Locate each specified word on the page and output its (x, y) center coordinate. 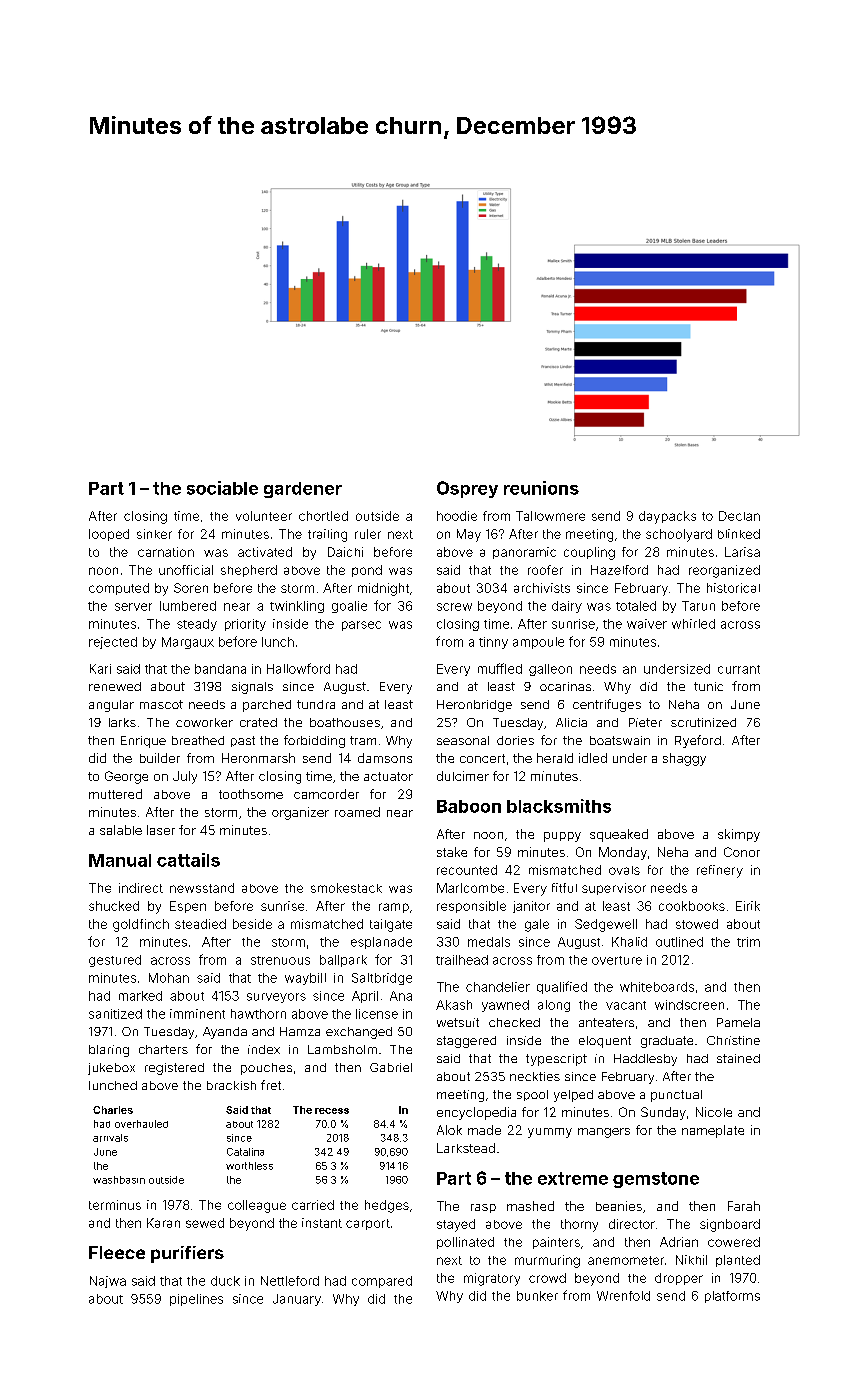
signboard (730, 1225)
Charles (113, 1110)
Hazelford (619, 570)
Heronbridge (474, 706)
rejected (113, 643)
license (377, 1014)
